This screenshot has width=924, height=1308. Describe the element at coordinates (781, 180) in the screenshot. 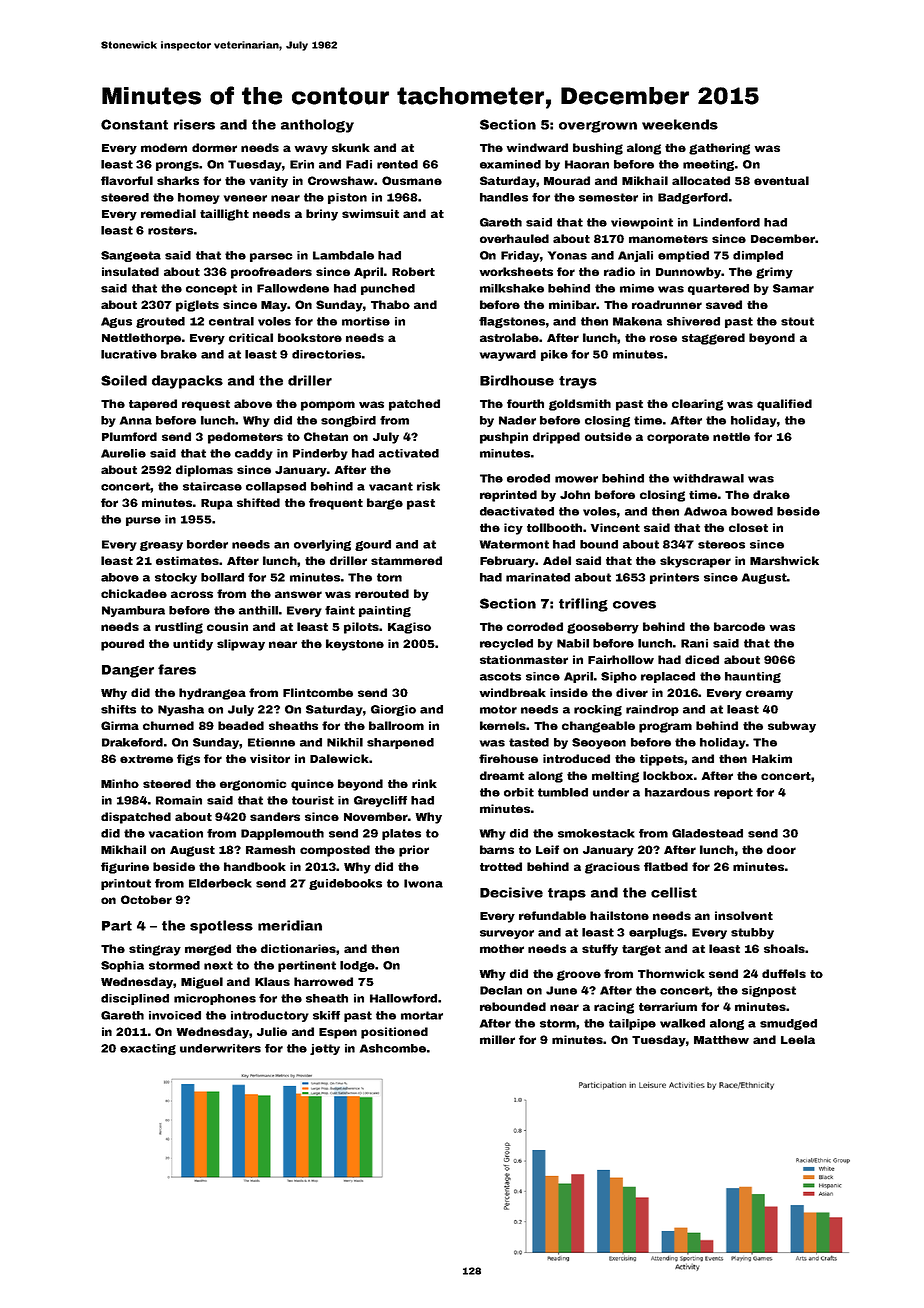

I see `eventual` at that location.
